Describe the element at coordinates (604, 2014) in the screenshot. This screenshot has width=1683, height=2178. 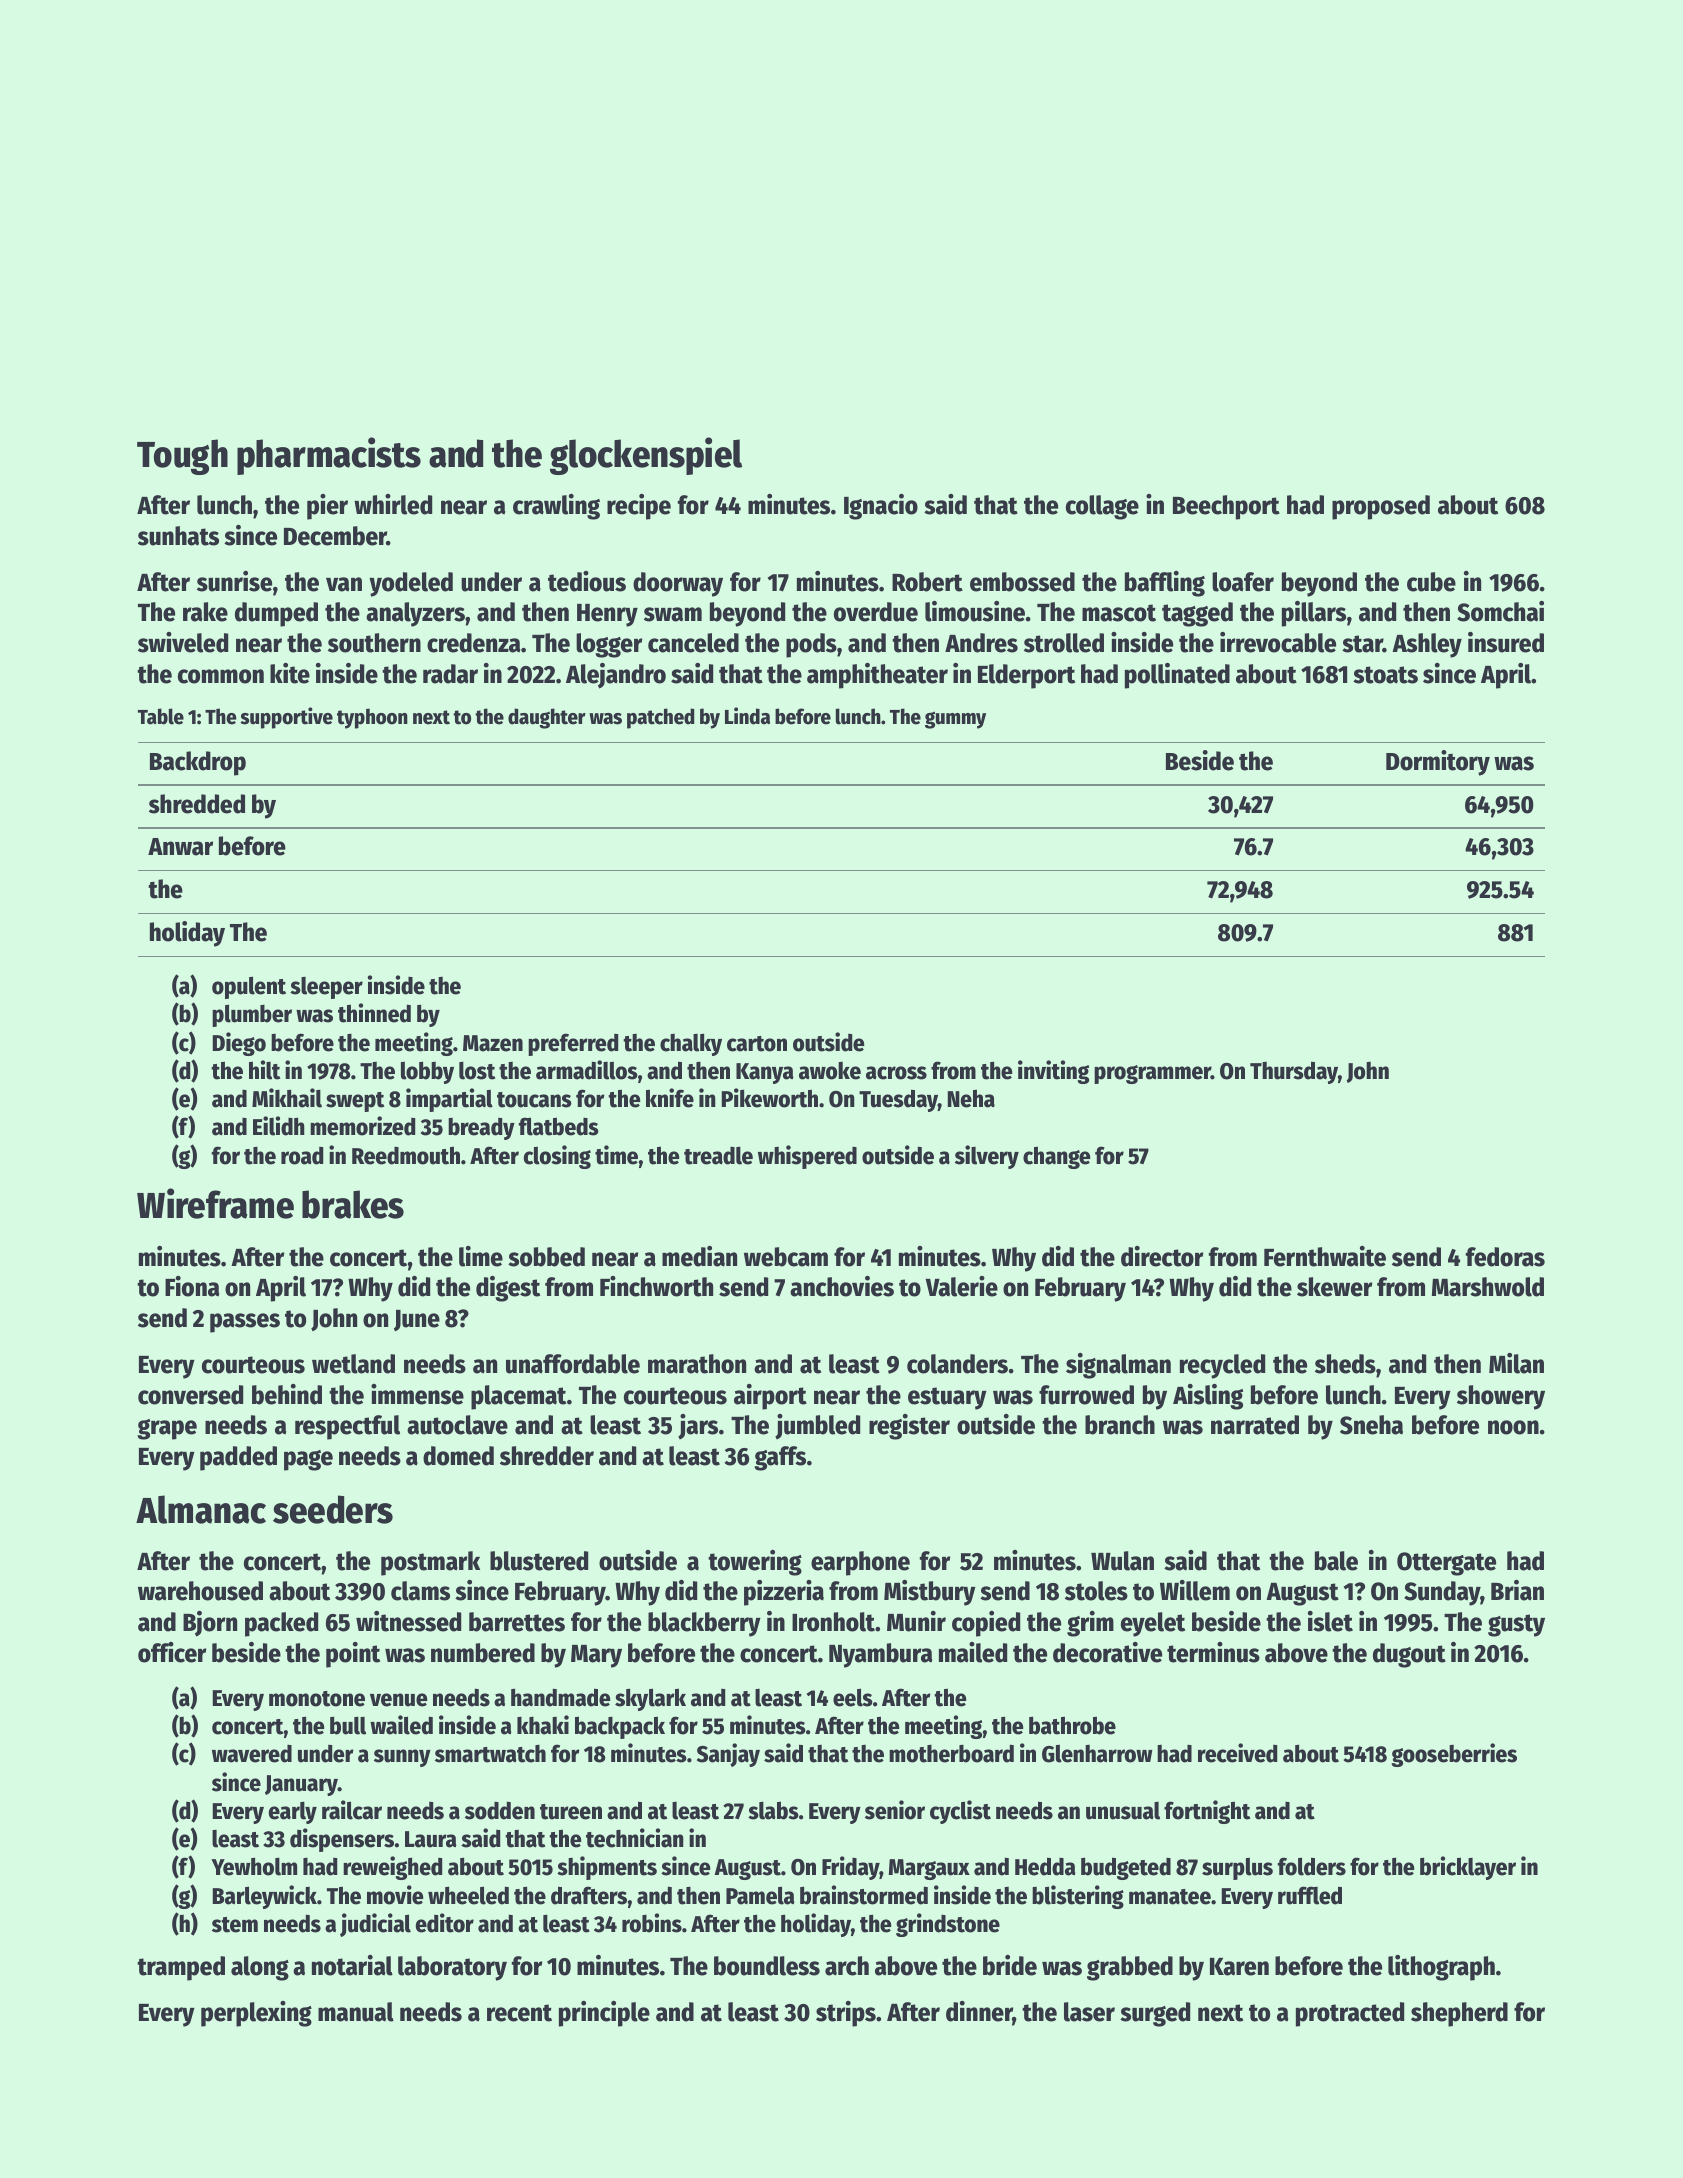
I see `principle` at that location.
